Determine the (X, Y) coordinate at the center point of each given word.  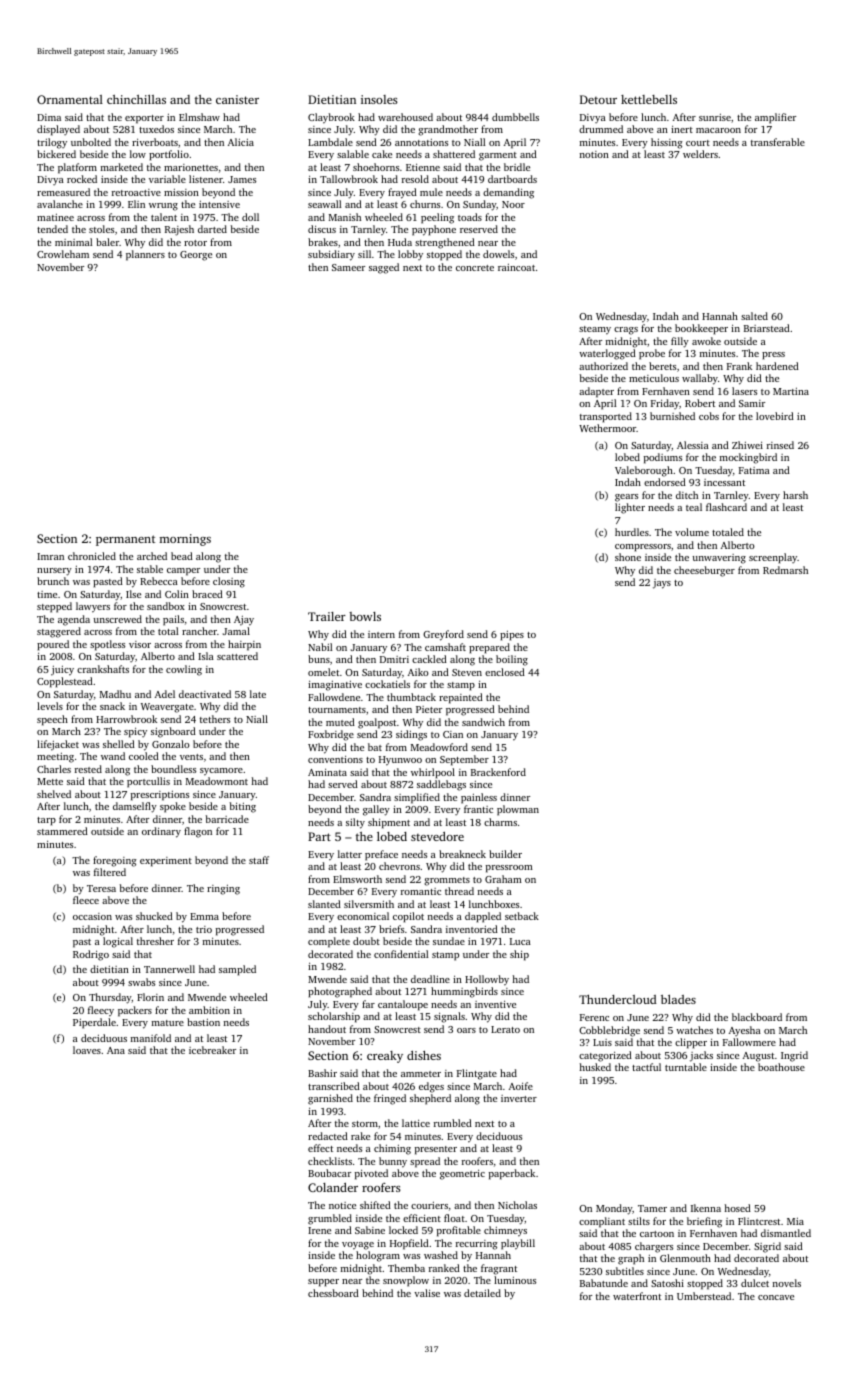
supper (323, 1283)
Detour (598, 99)
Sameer (348, 267)
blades (678, 999)
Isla (206, 656)
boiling (512, 660)
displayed (58, 130)
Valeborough (644, 471)
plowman (518, 810)
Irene (319, 1230)
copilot (408, 917)
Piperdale (94, 1023)
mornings (185, 540)
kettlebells (649, 99)
